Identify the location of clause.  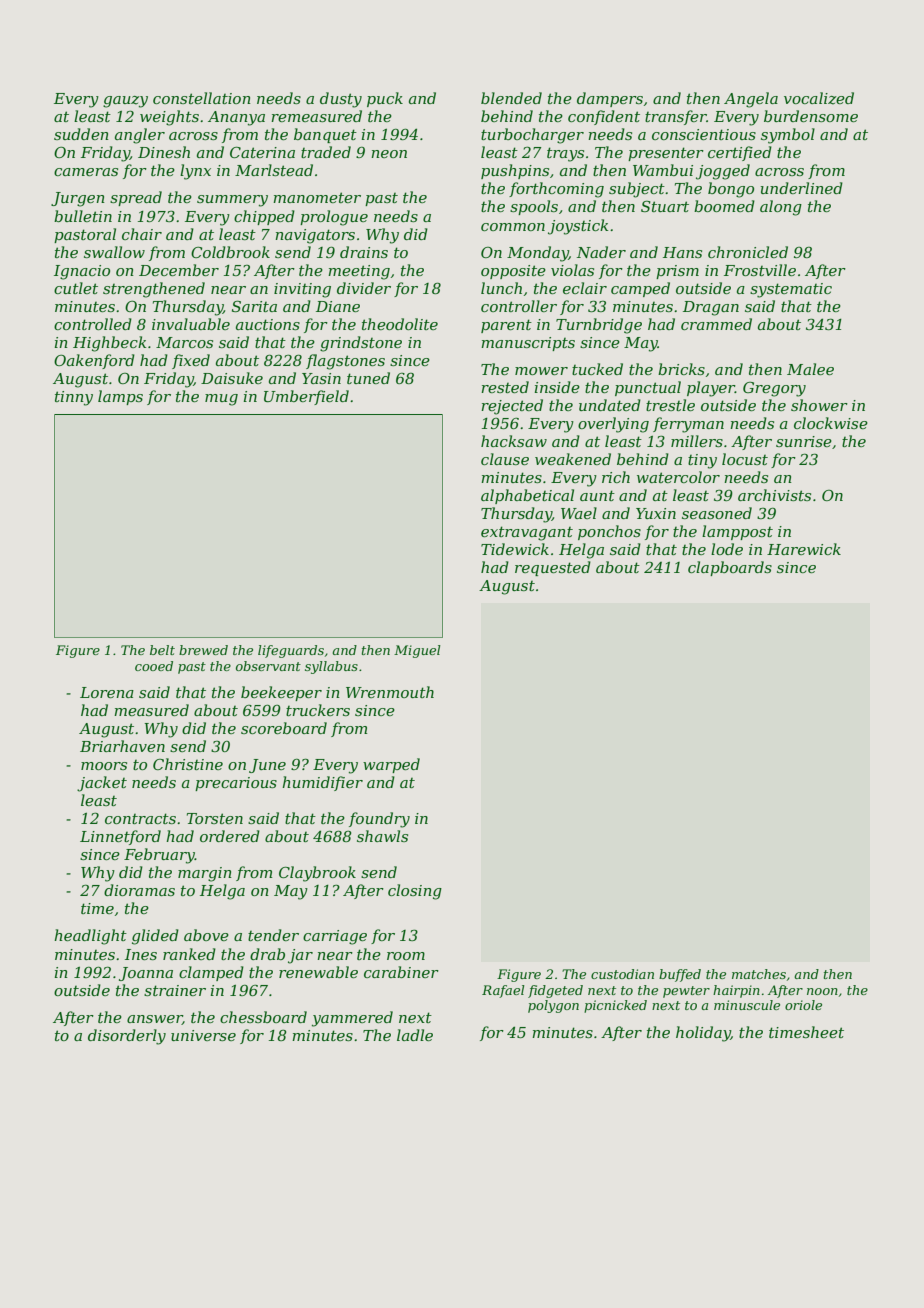
(505, 459).
